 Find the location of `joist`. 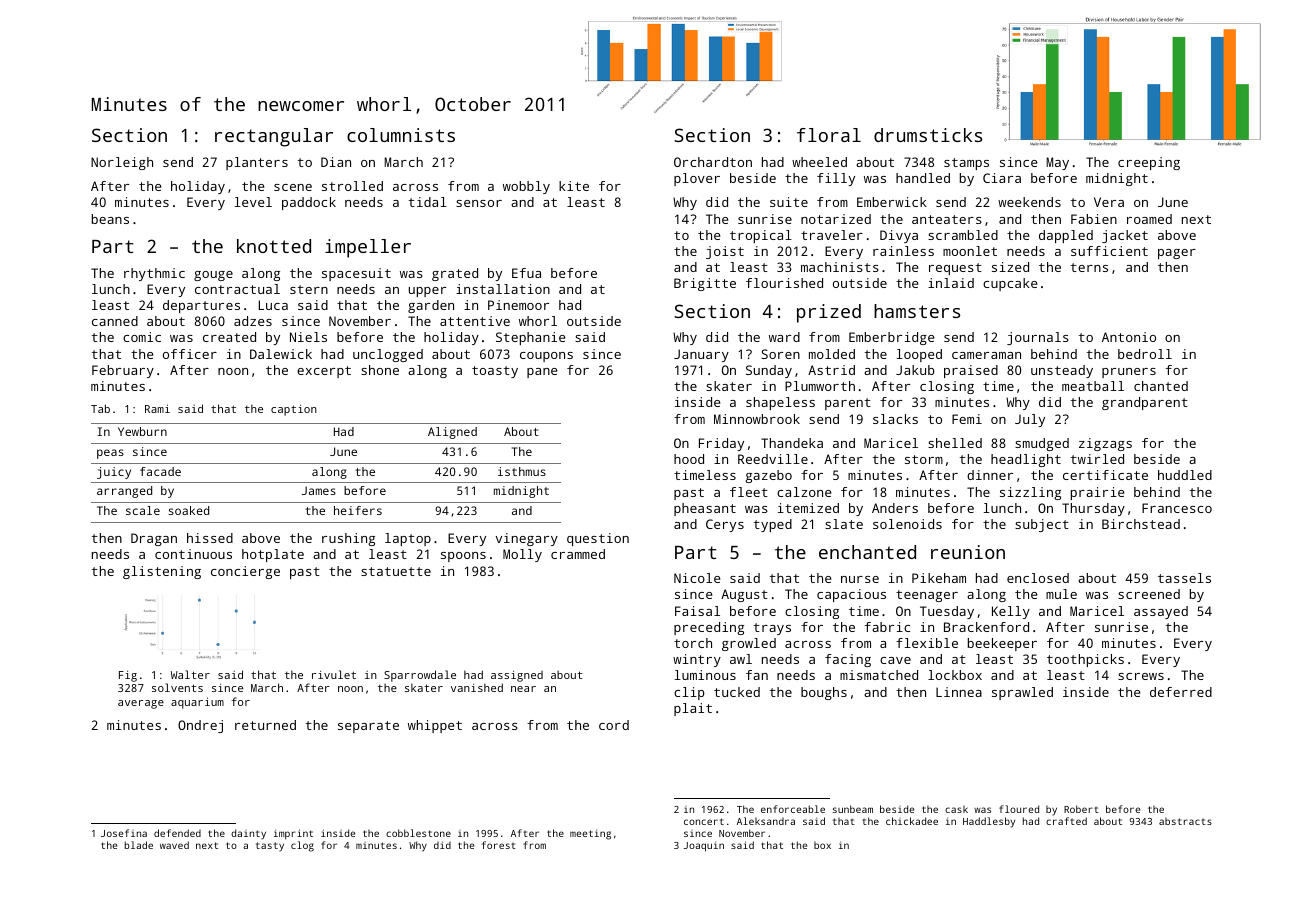

joist is located at coordinates (725, 252).
